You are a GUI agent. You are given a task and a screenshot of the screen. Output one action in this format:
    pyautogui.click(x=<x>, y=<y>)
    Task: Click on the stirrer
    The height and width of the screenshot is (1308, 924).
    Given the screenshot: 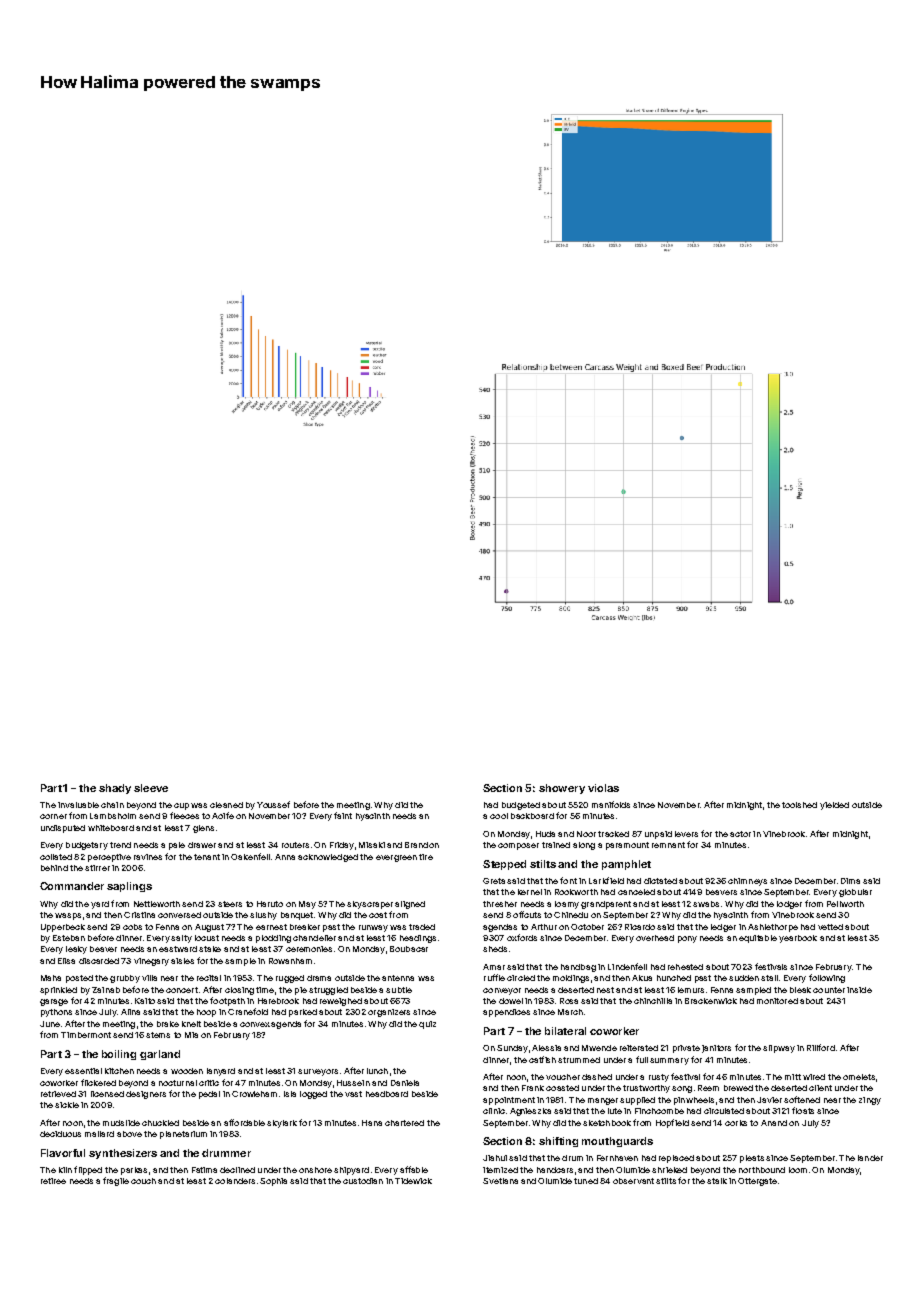 What is the action you would take?
    pyautogui.click(x=97, y=868)
